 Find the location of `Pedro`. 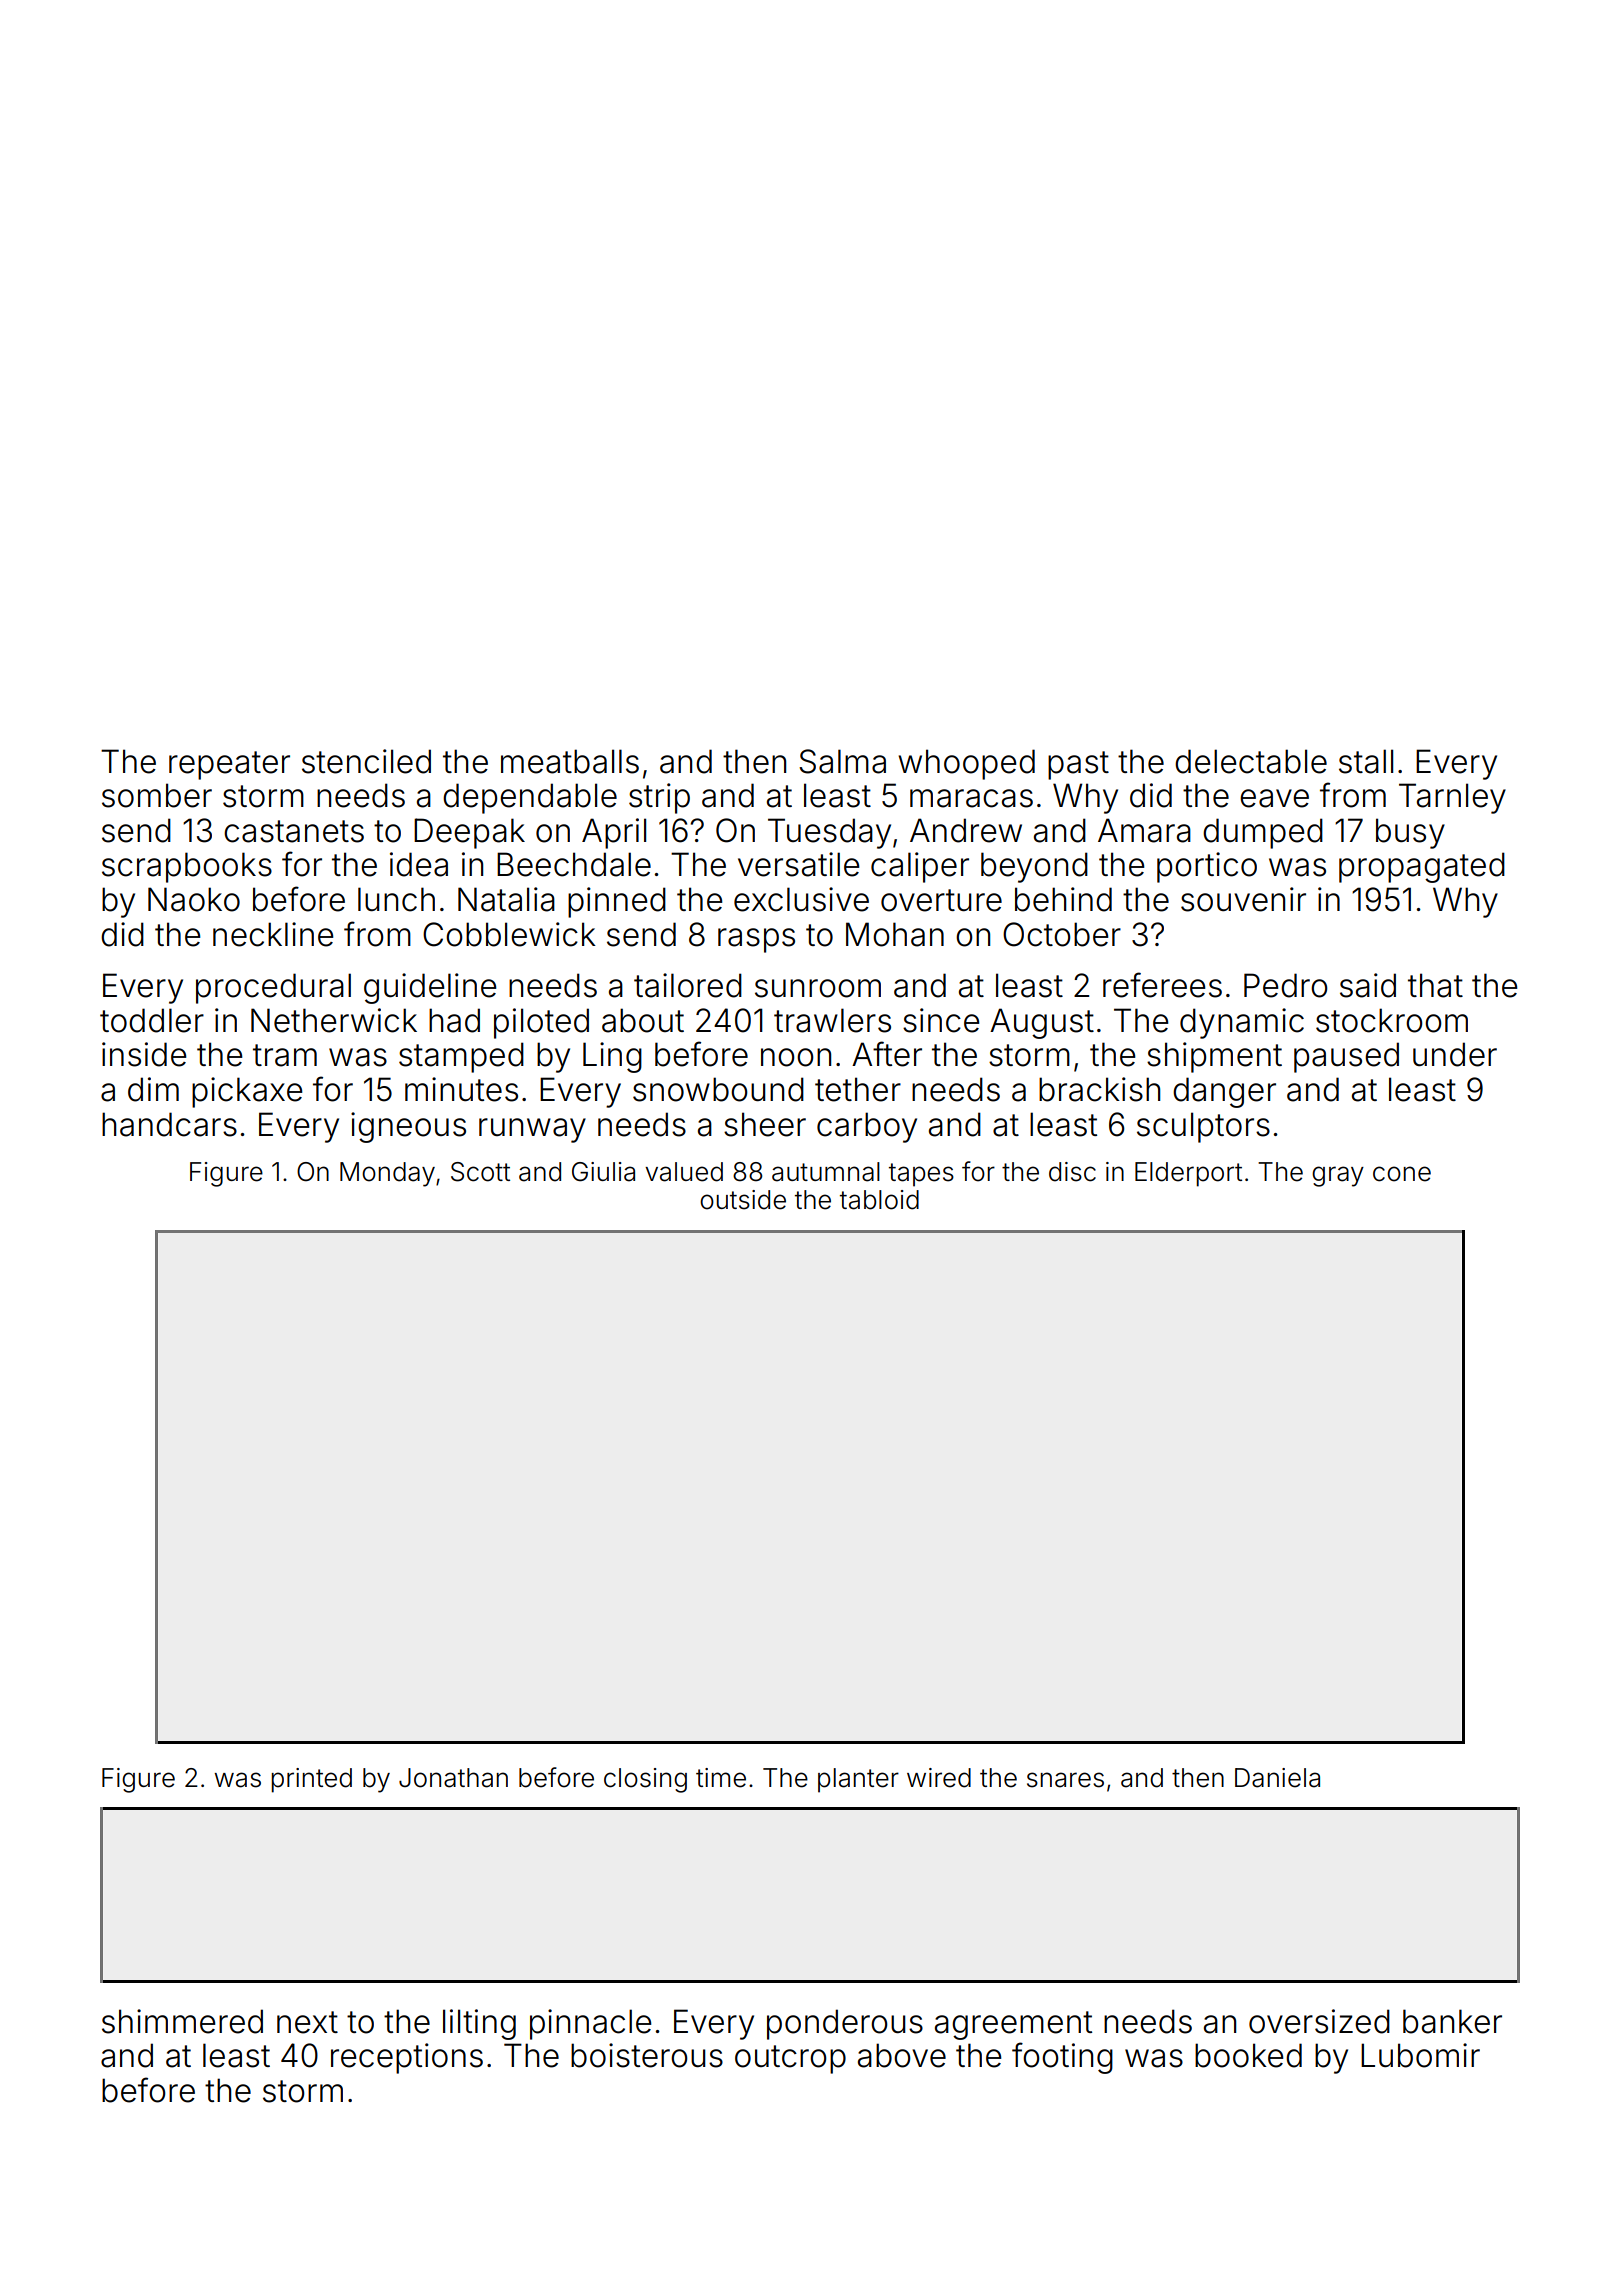

Pedro is located at coordinates (1286, 985).
